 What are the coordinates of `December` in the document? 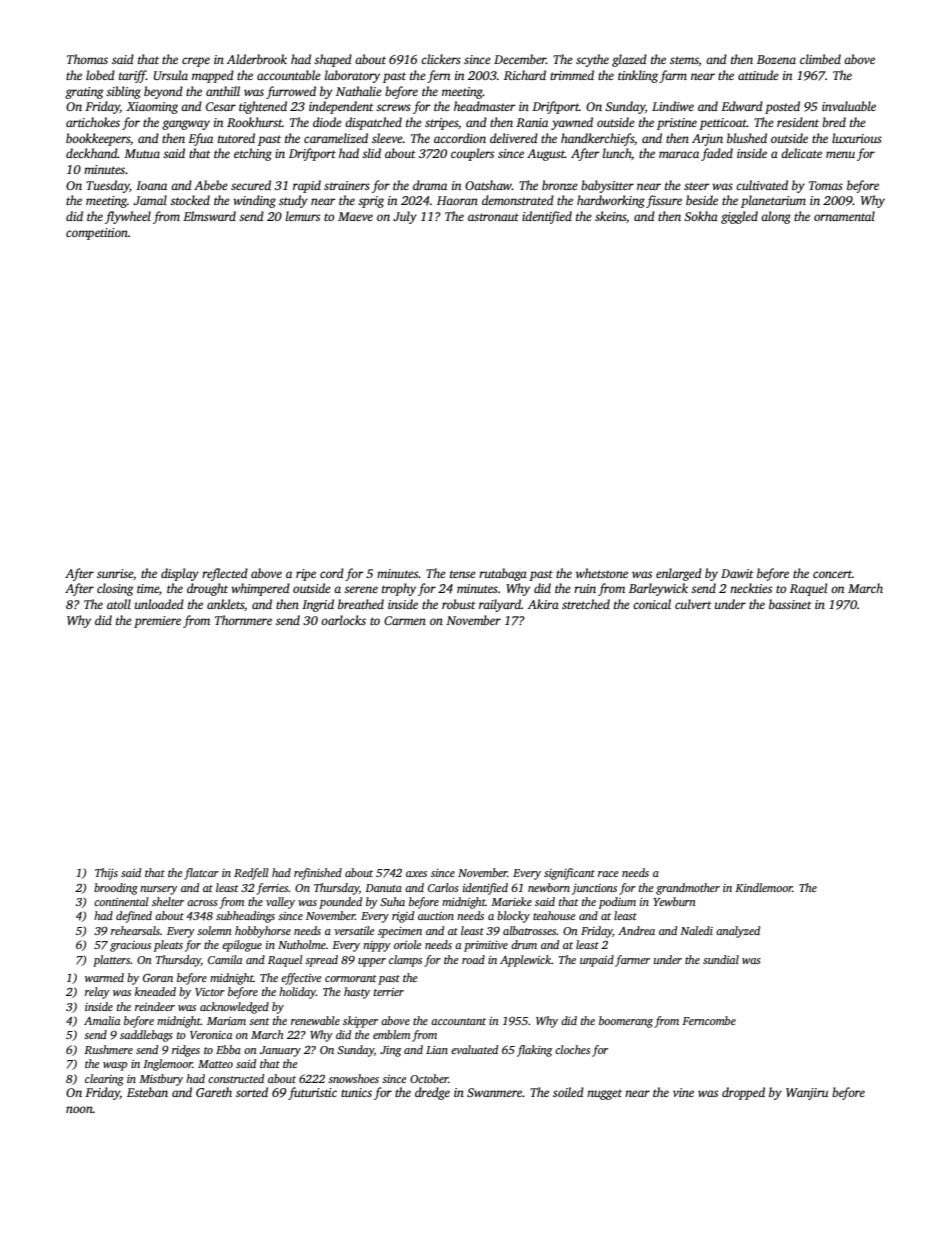 It's located at (520, 59).
